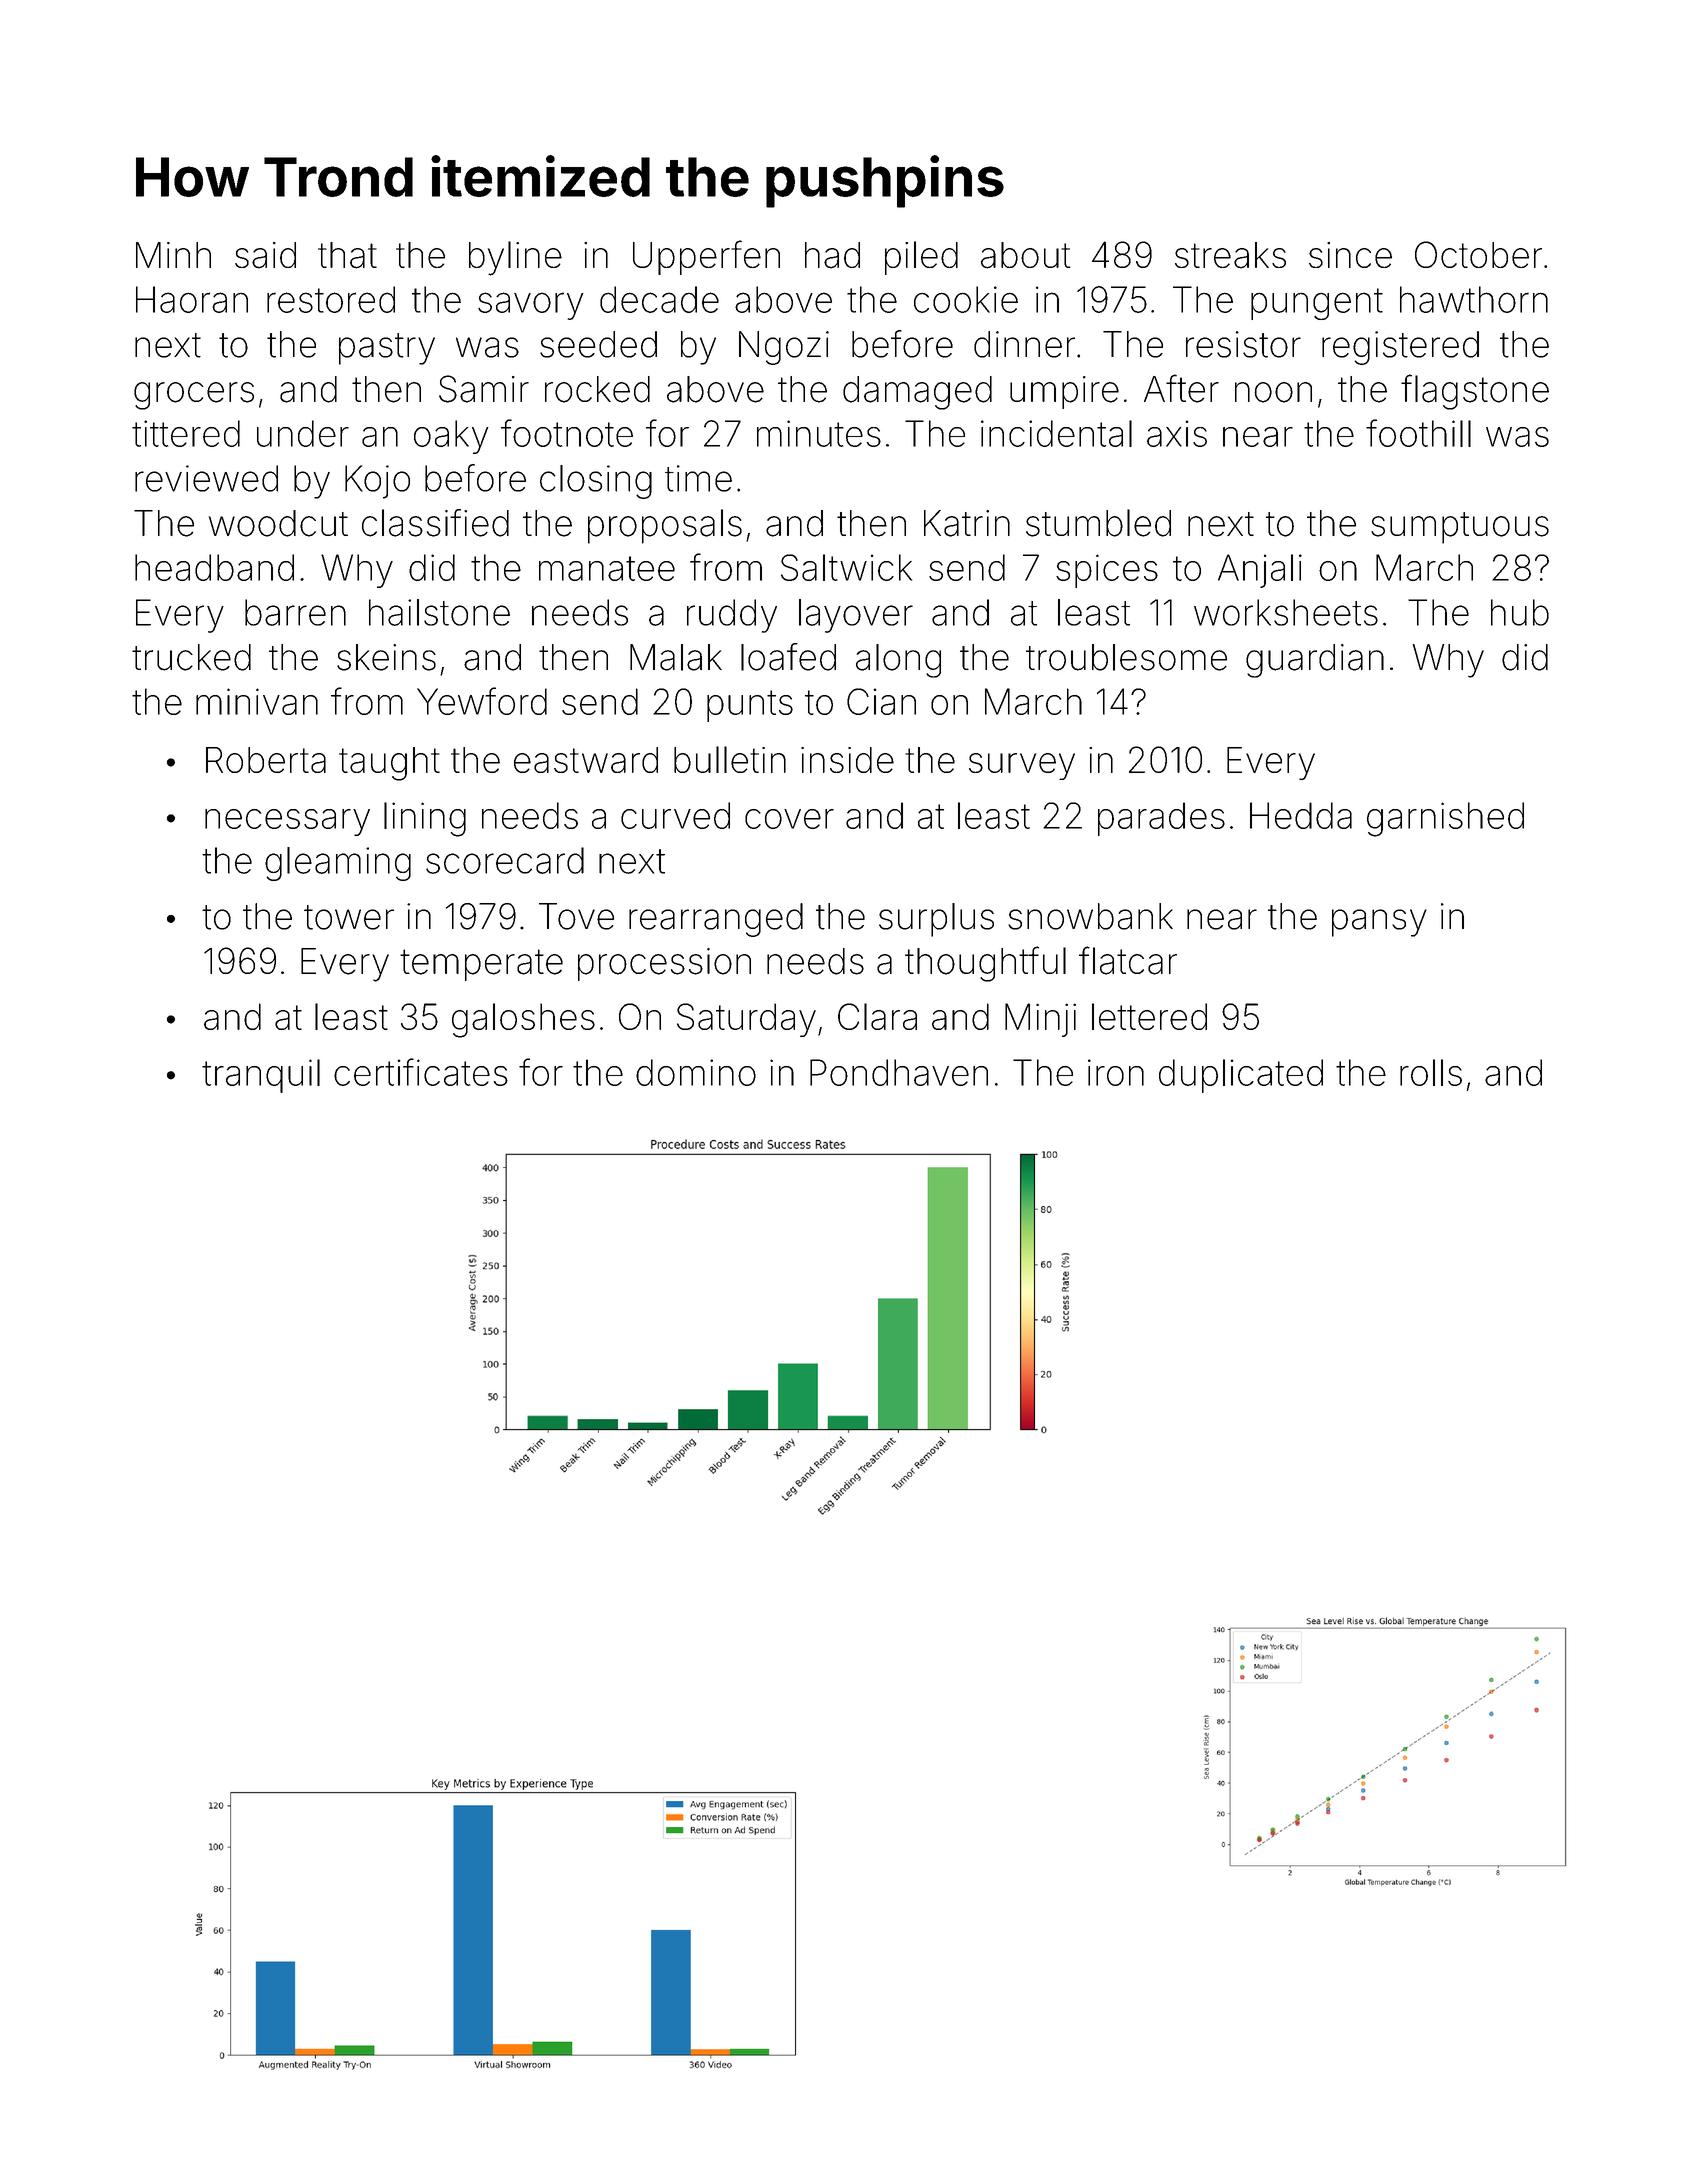 This screenshot has height=2178, width=1683. Describe the element at coordinates (261, 1076) in the screenshot. I see `tranquil` at that location.
